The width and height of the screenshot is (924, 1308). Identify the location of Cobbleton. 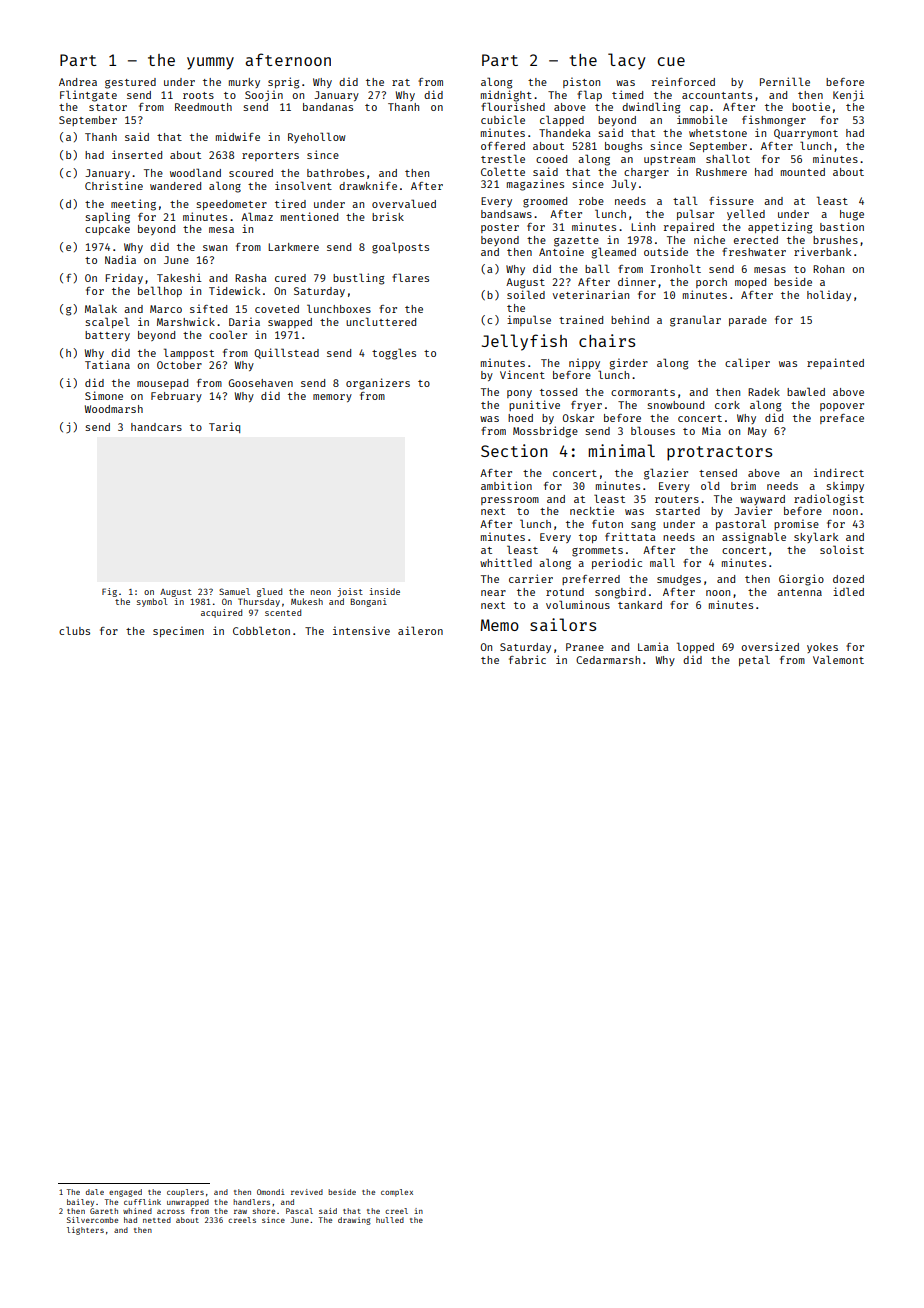
(261, 630).
